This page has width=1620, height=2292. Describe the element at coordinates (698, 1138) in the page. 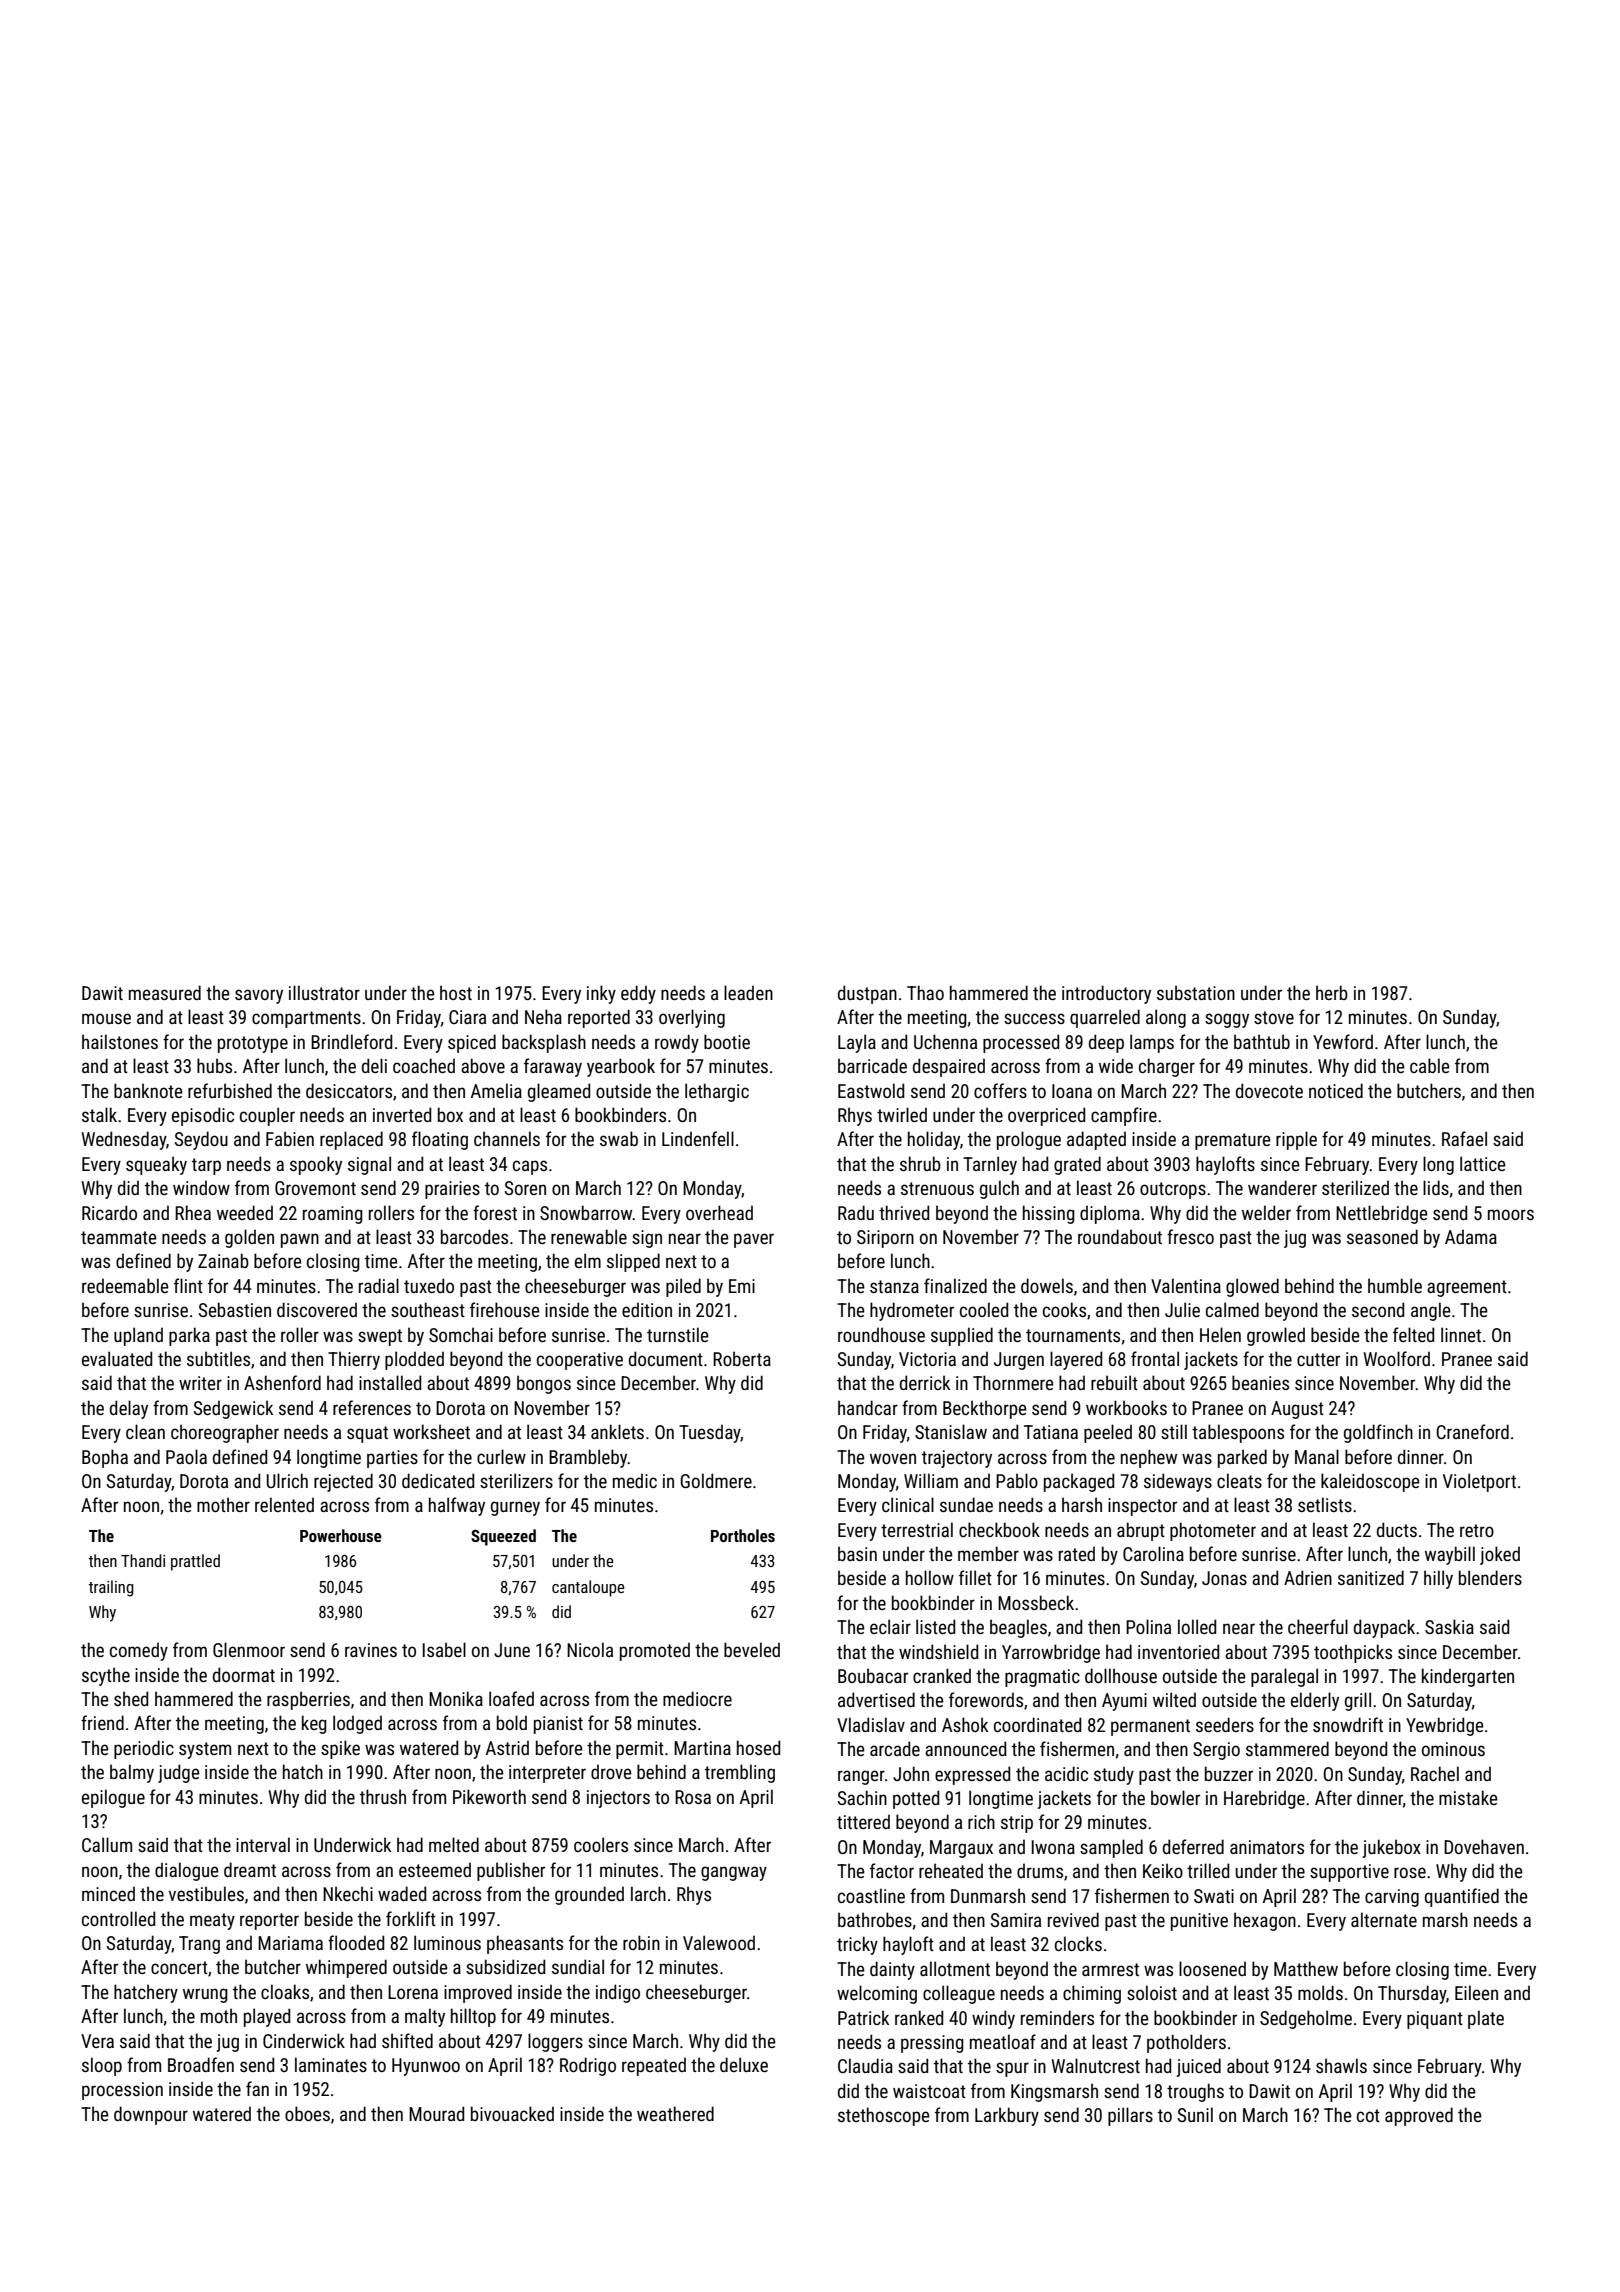

I see `Lindenfell` at that location.
